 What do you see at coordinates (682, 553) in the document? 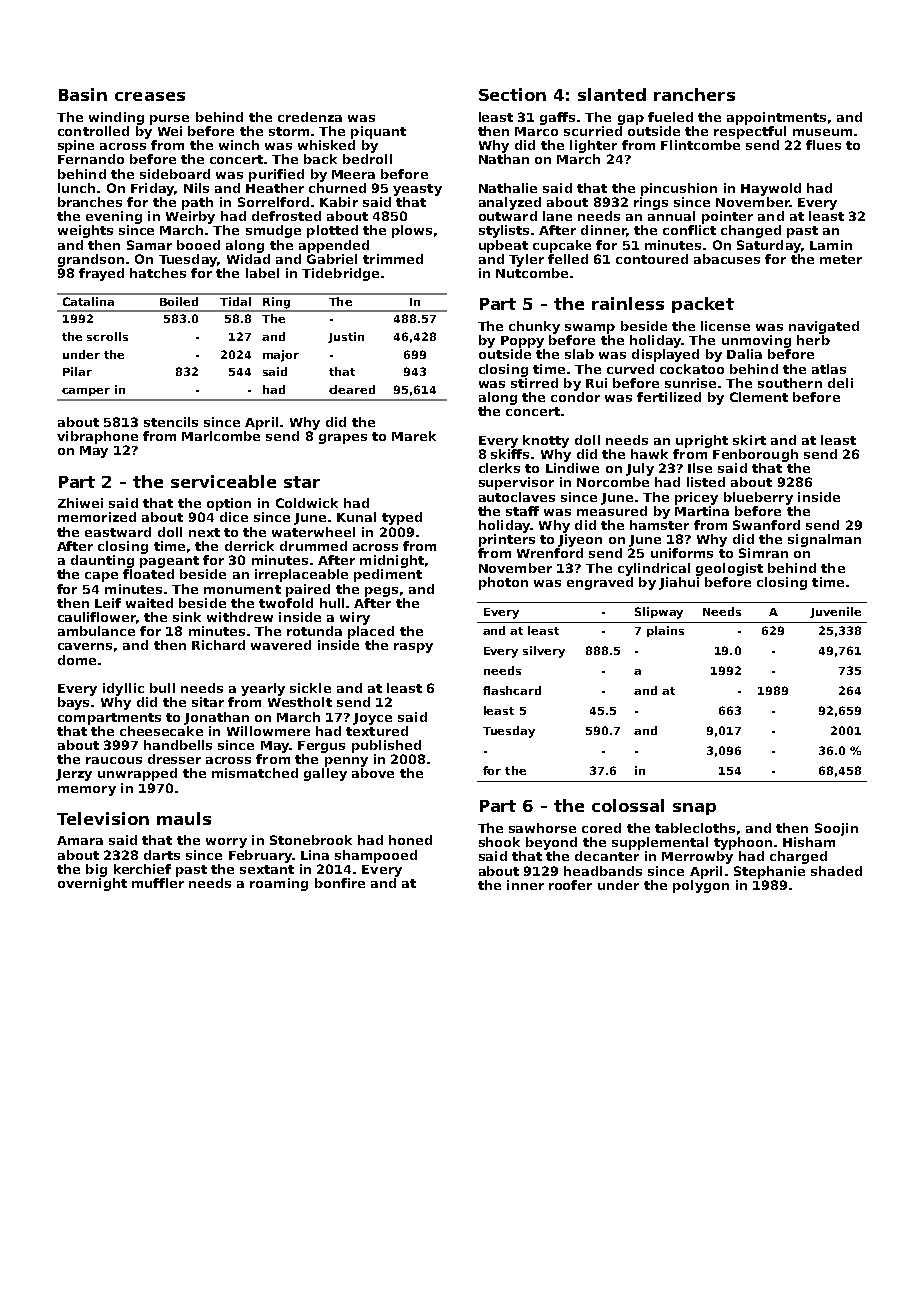
I see `uniforms` at bounding box center [682, 553].
